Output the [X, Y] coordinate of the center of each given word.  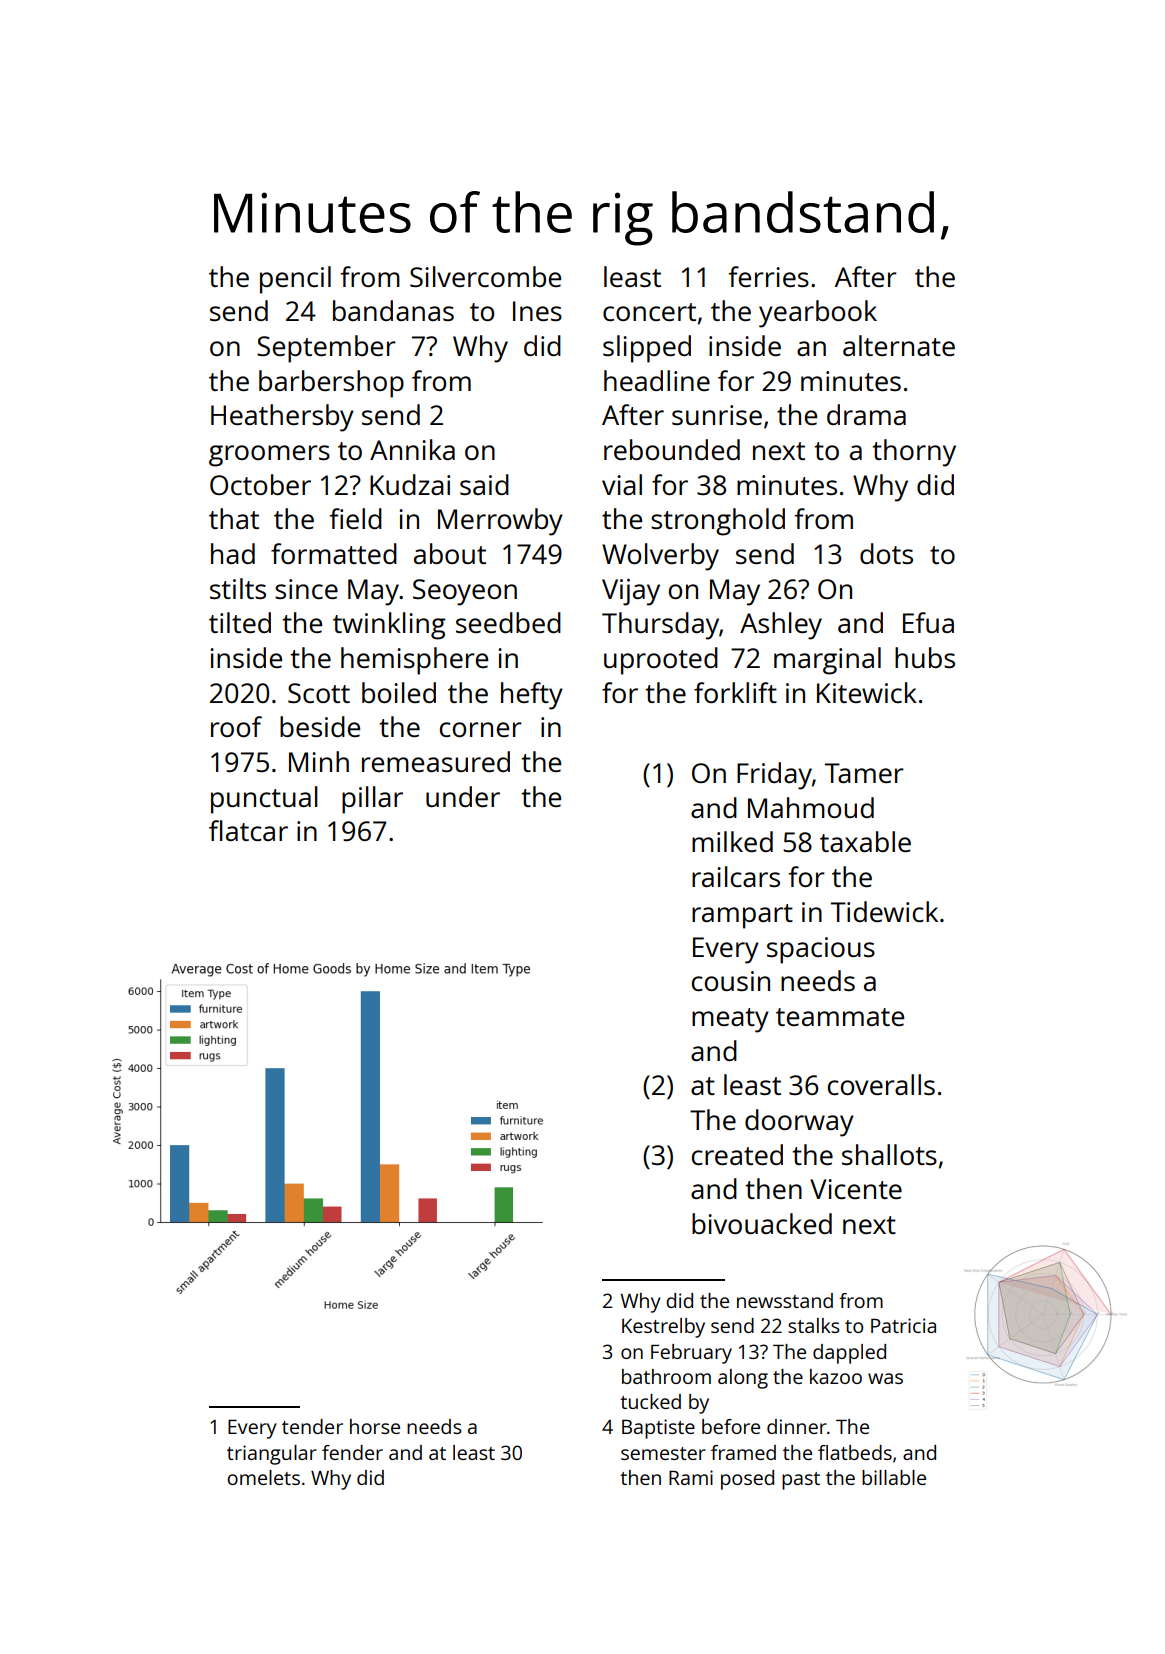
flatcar [248, 830]
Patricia [903, 1325]
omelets [263, 1477]
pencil [295, 280]
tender [312, 1426]
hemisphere [414, 661]
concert [649, 312]
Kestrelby [663, 1328]
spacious [821, 950]
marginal [827, 661]
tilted [240, 622]
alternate [899, 345]
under [463, 796]
